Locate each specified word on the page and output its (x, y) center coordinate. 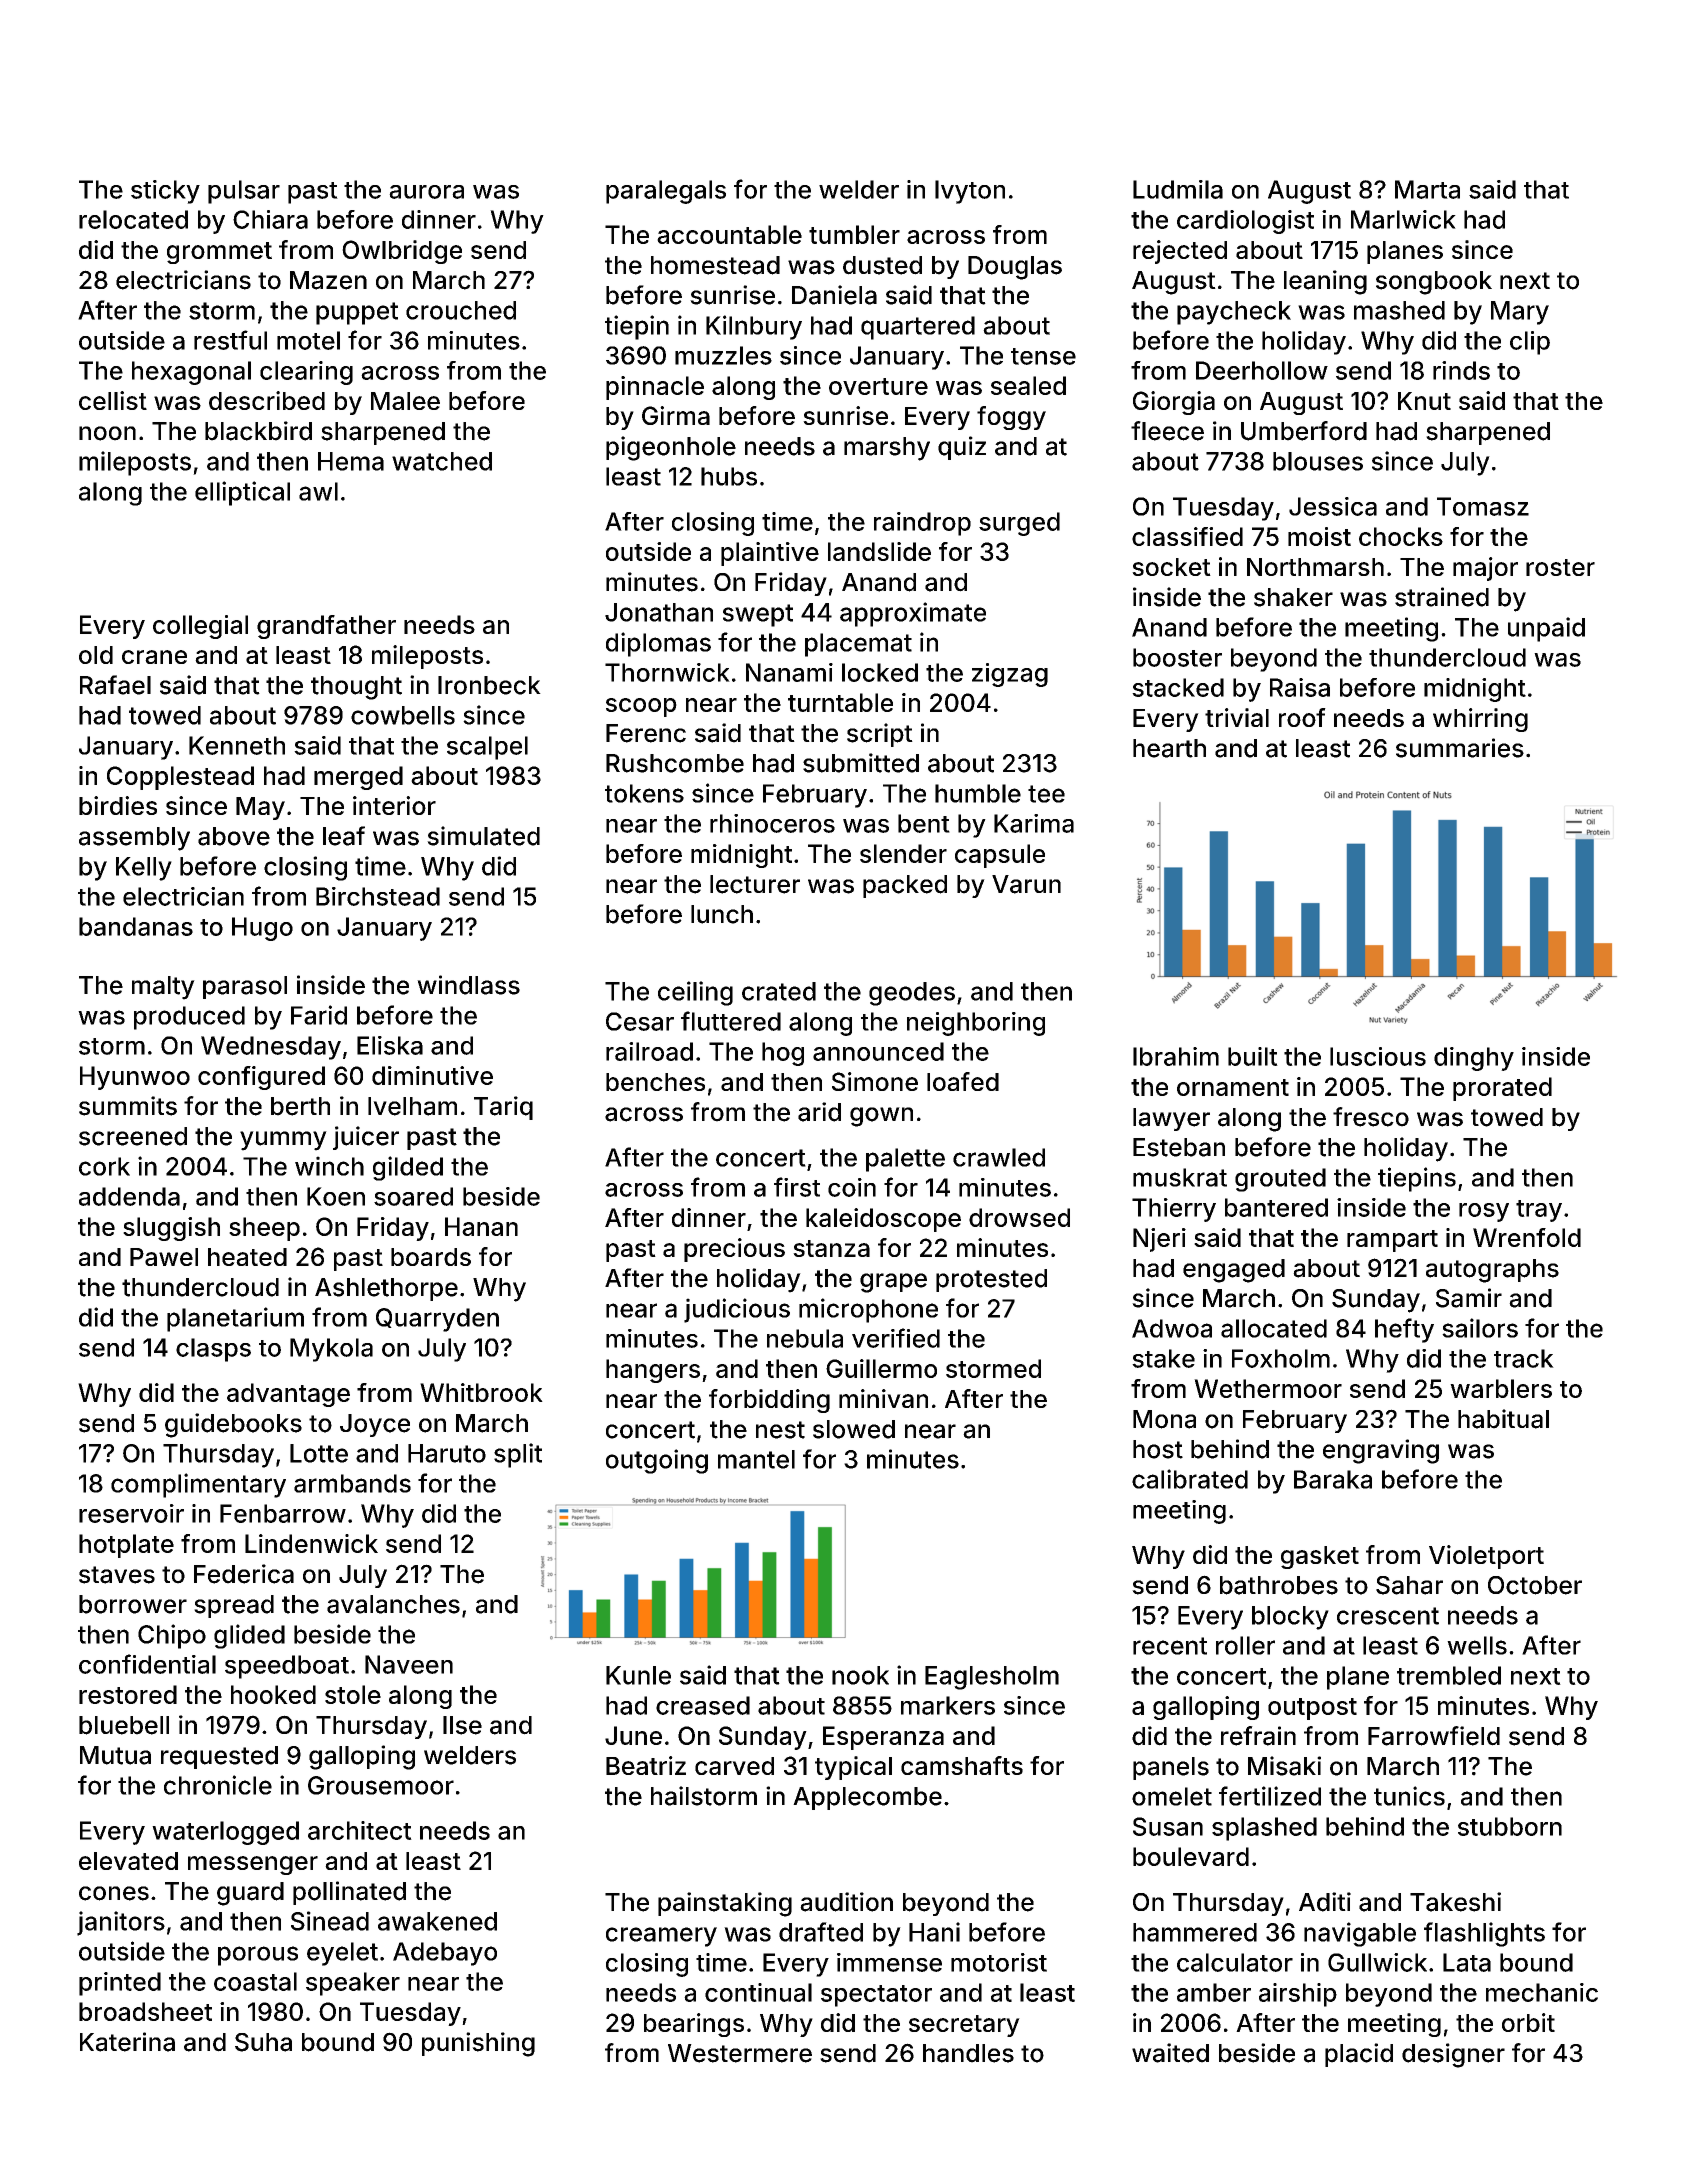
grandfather (326, 627)
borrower (133, 1604)
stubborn (1510, 1826)
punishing (478, 2044)
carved (734, 1766)
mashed (1399, 310)
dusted (882, 265)
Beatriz (646, 1765)
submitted (861, 763)
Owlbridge (402, 252)
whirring (1480, 720)
